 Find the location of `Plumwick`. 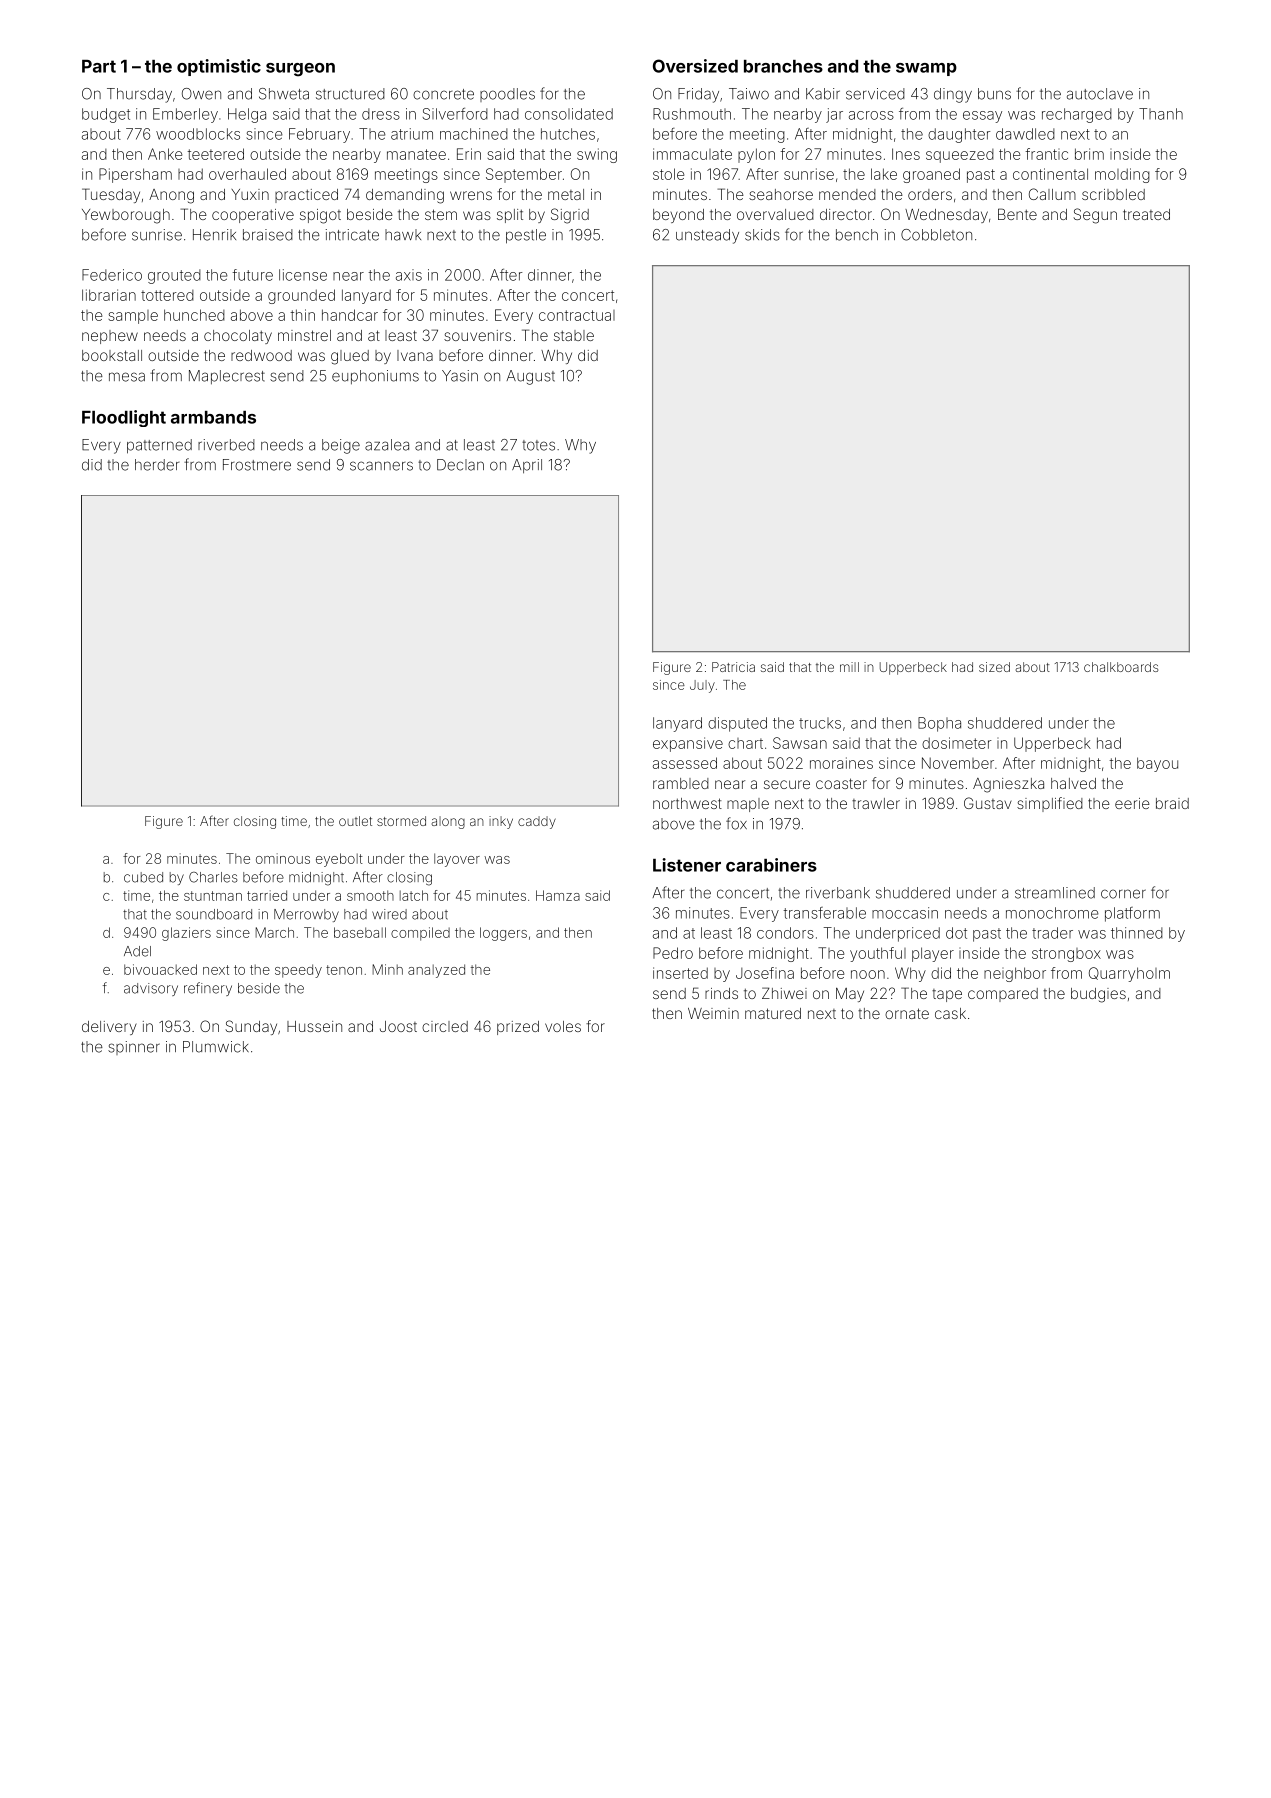

Plumwick is located at coordinates (216, 1047).
